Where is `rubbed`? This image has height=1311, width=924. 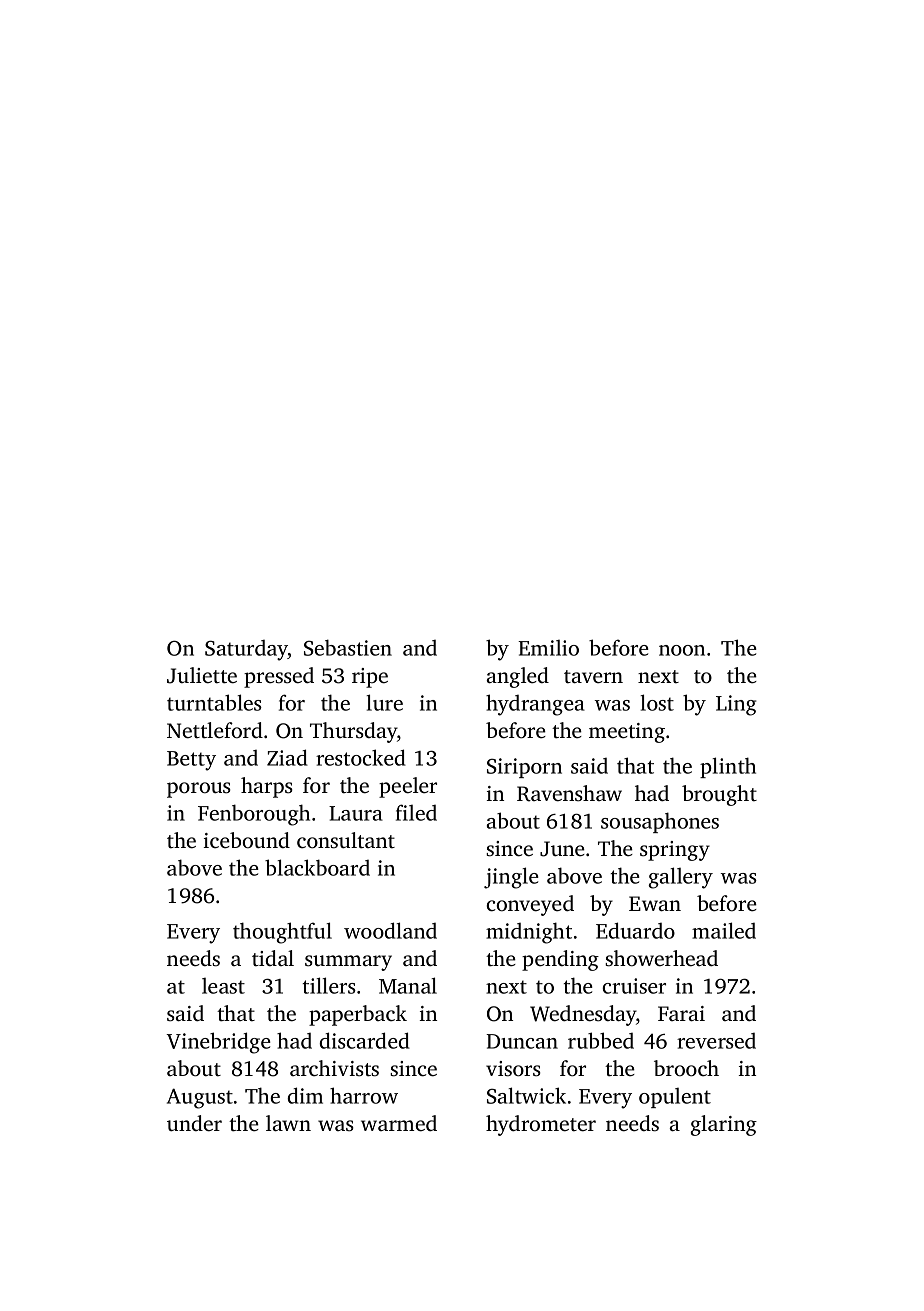 rubbed is located at coordinates (601, 1040).
